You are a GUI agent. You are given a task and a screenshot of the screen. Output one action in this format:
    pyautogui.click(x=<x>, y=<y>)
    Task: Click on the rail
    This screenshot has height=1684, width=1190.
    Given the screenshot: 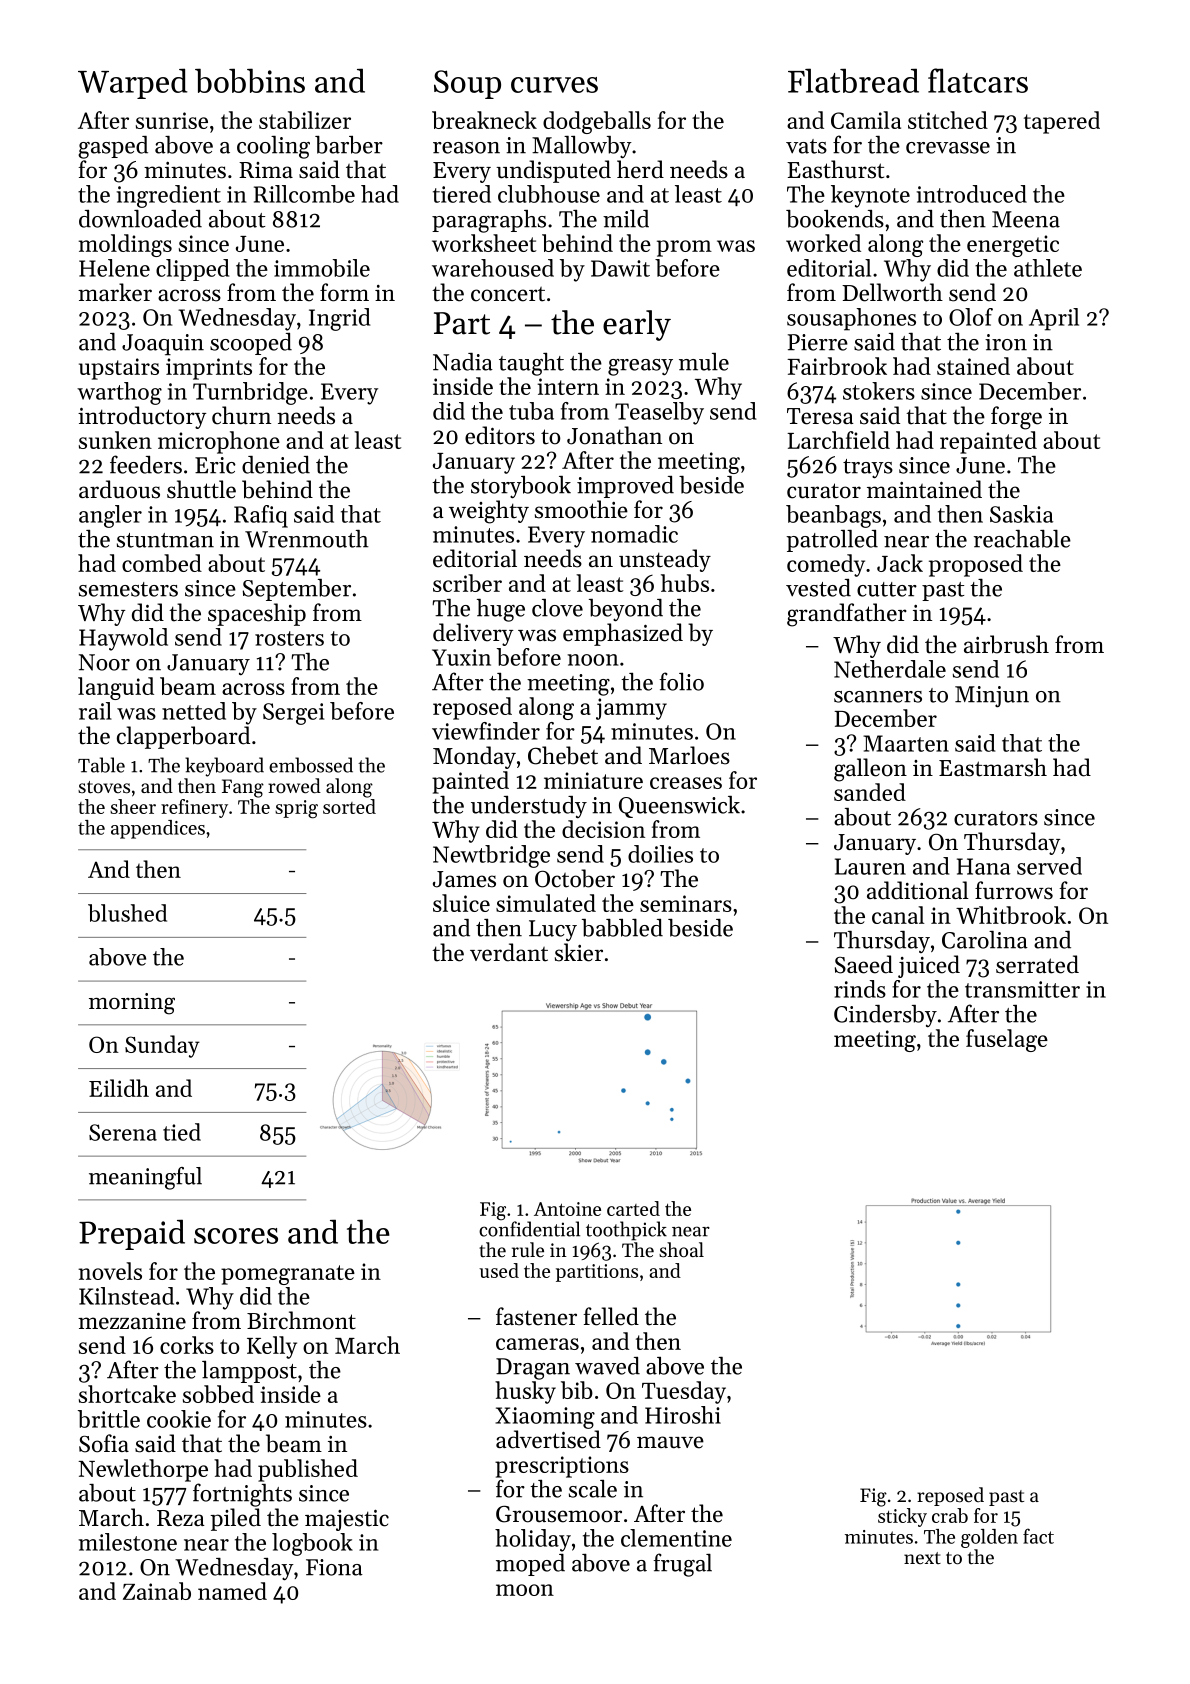 What is the action you would take?
    pyautogui.click(x=95, y=711)
